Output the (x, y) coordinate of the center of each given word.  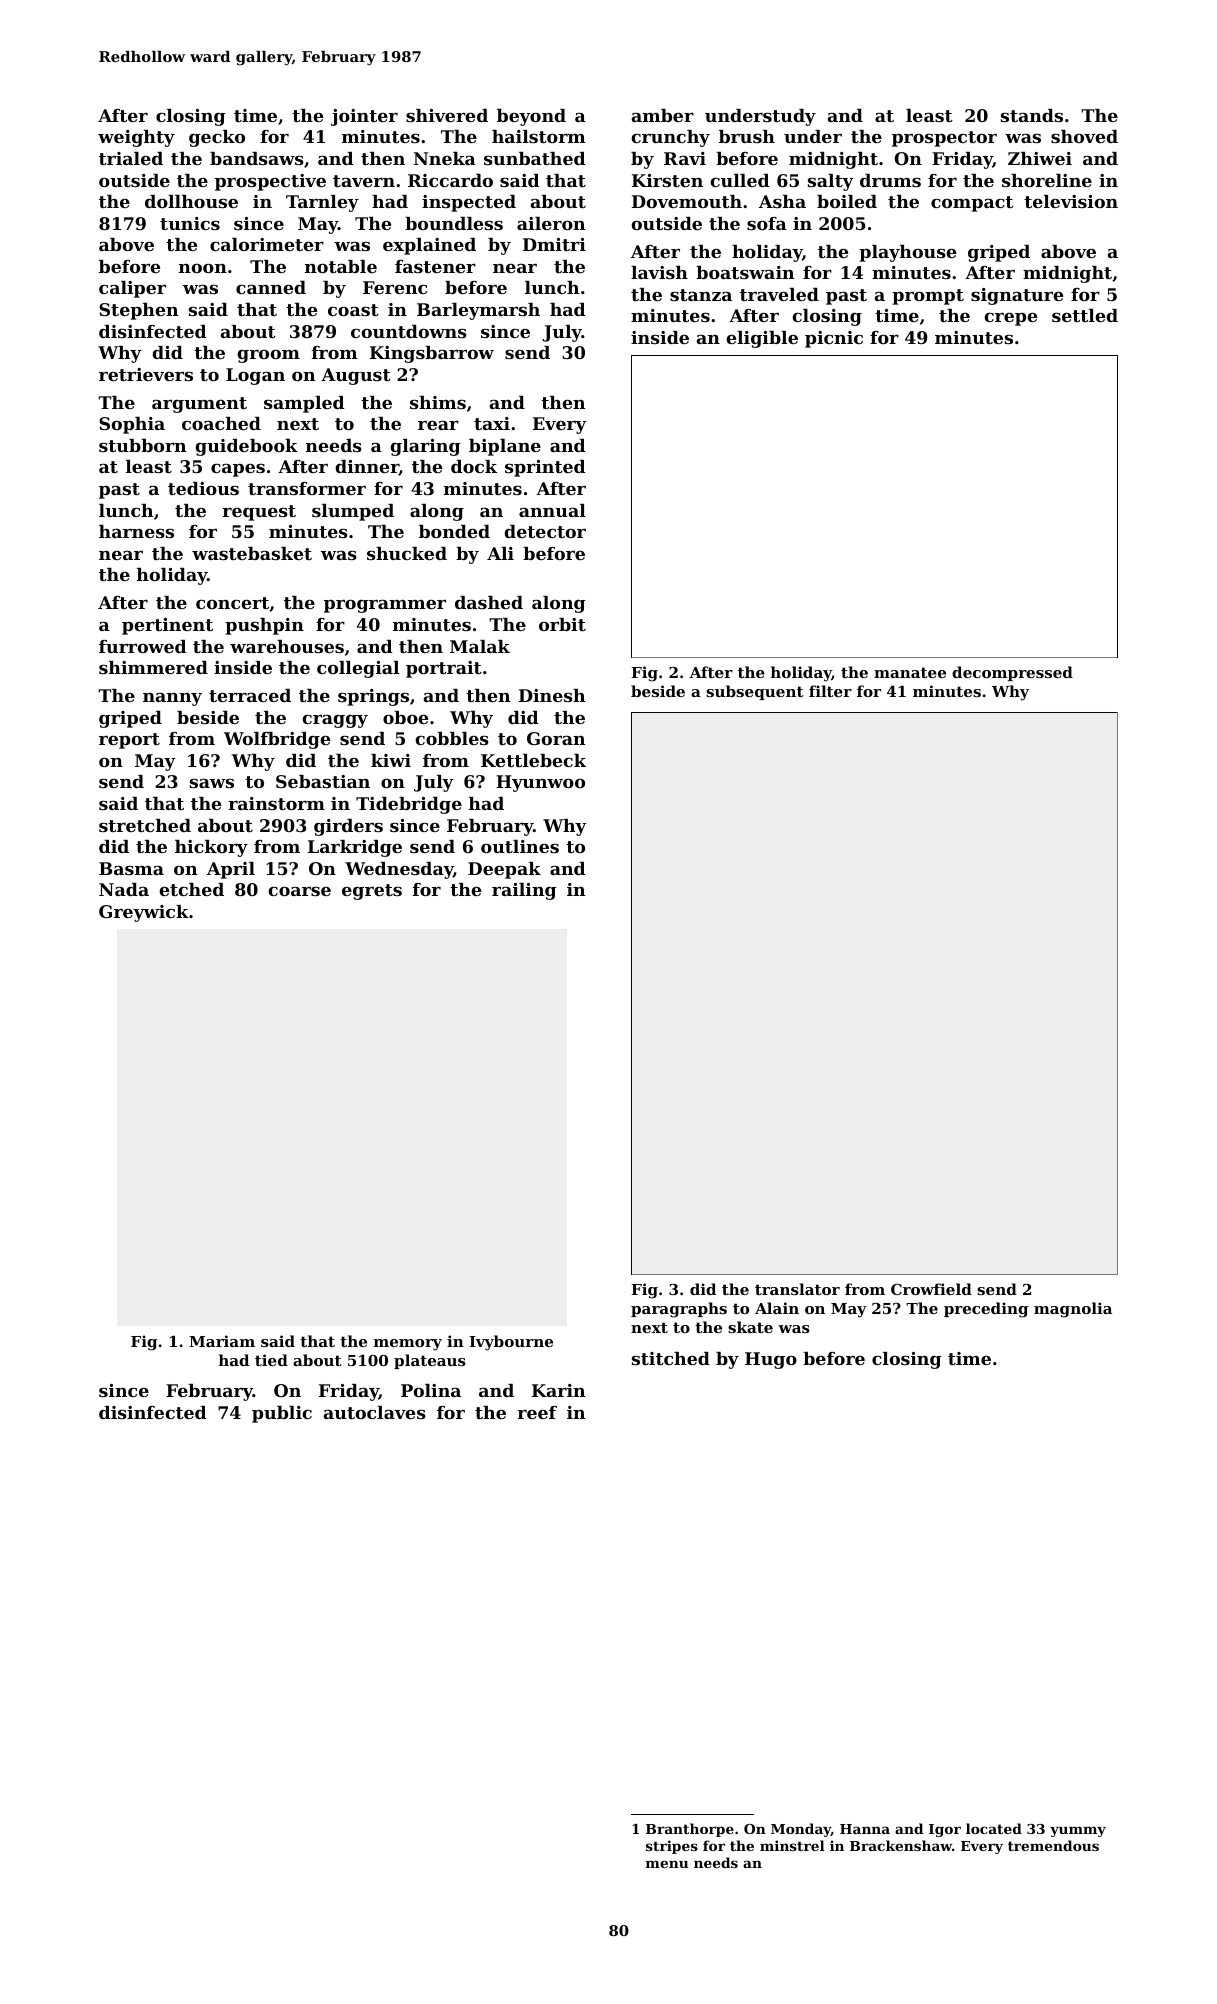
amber (663, 115)
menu (667, 1864)
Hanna (865, 1829)
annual (552, 510)
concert (232, 603)
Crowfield (931, 1289)
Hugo (771, 1360)
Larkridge (355, 848)
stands (1032, 115)
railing (524, 891)
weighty (136, 138)
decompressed (1012, 673)
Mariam (222, 1341)
